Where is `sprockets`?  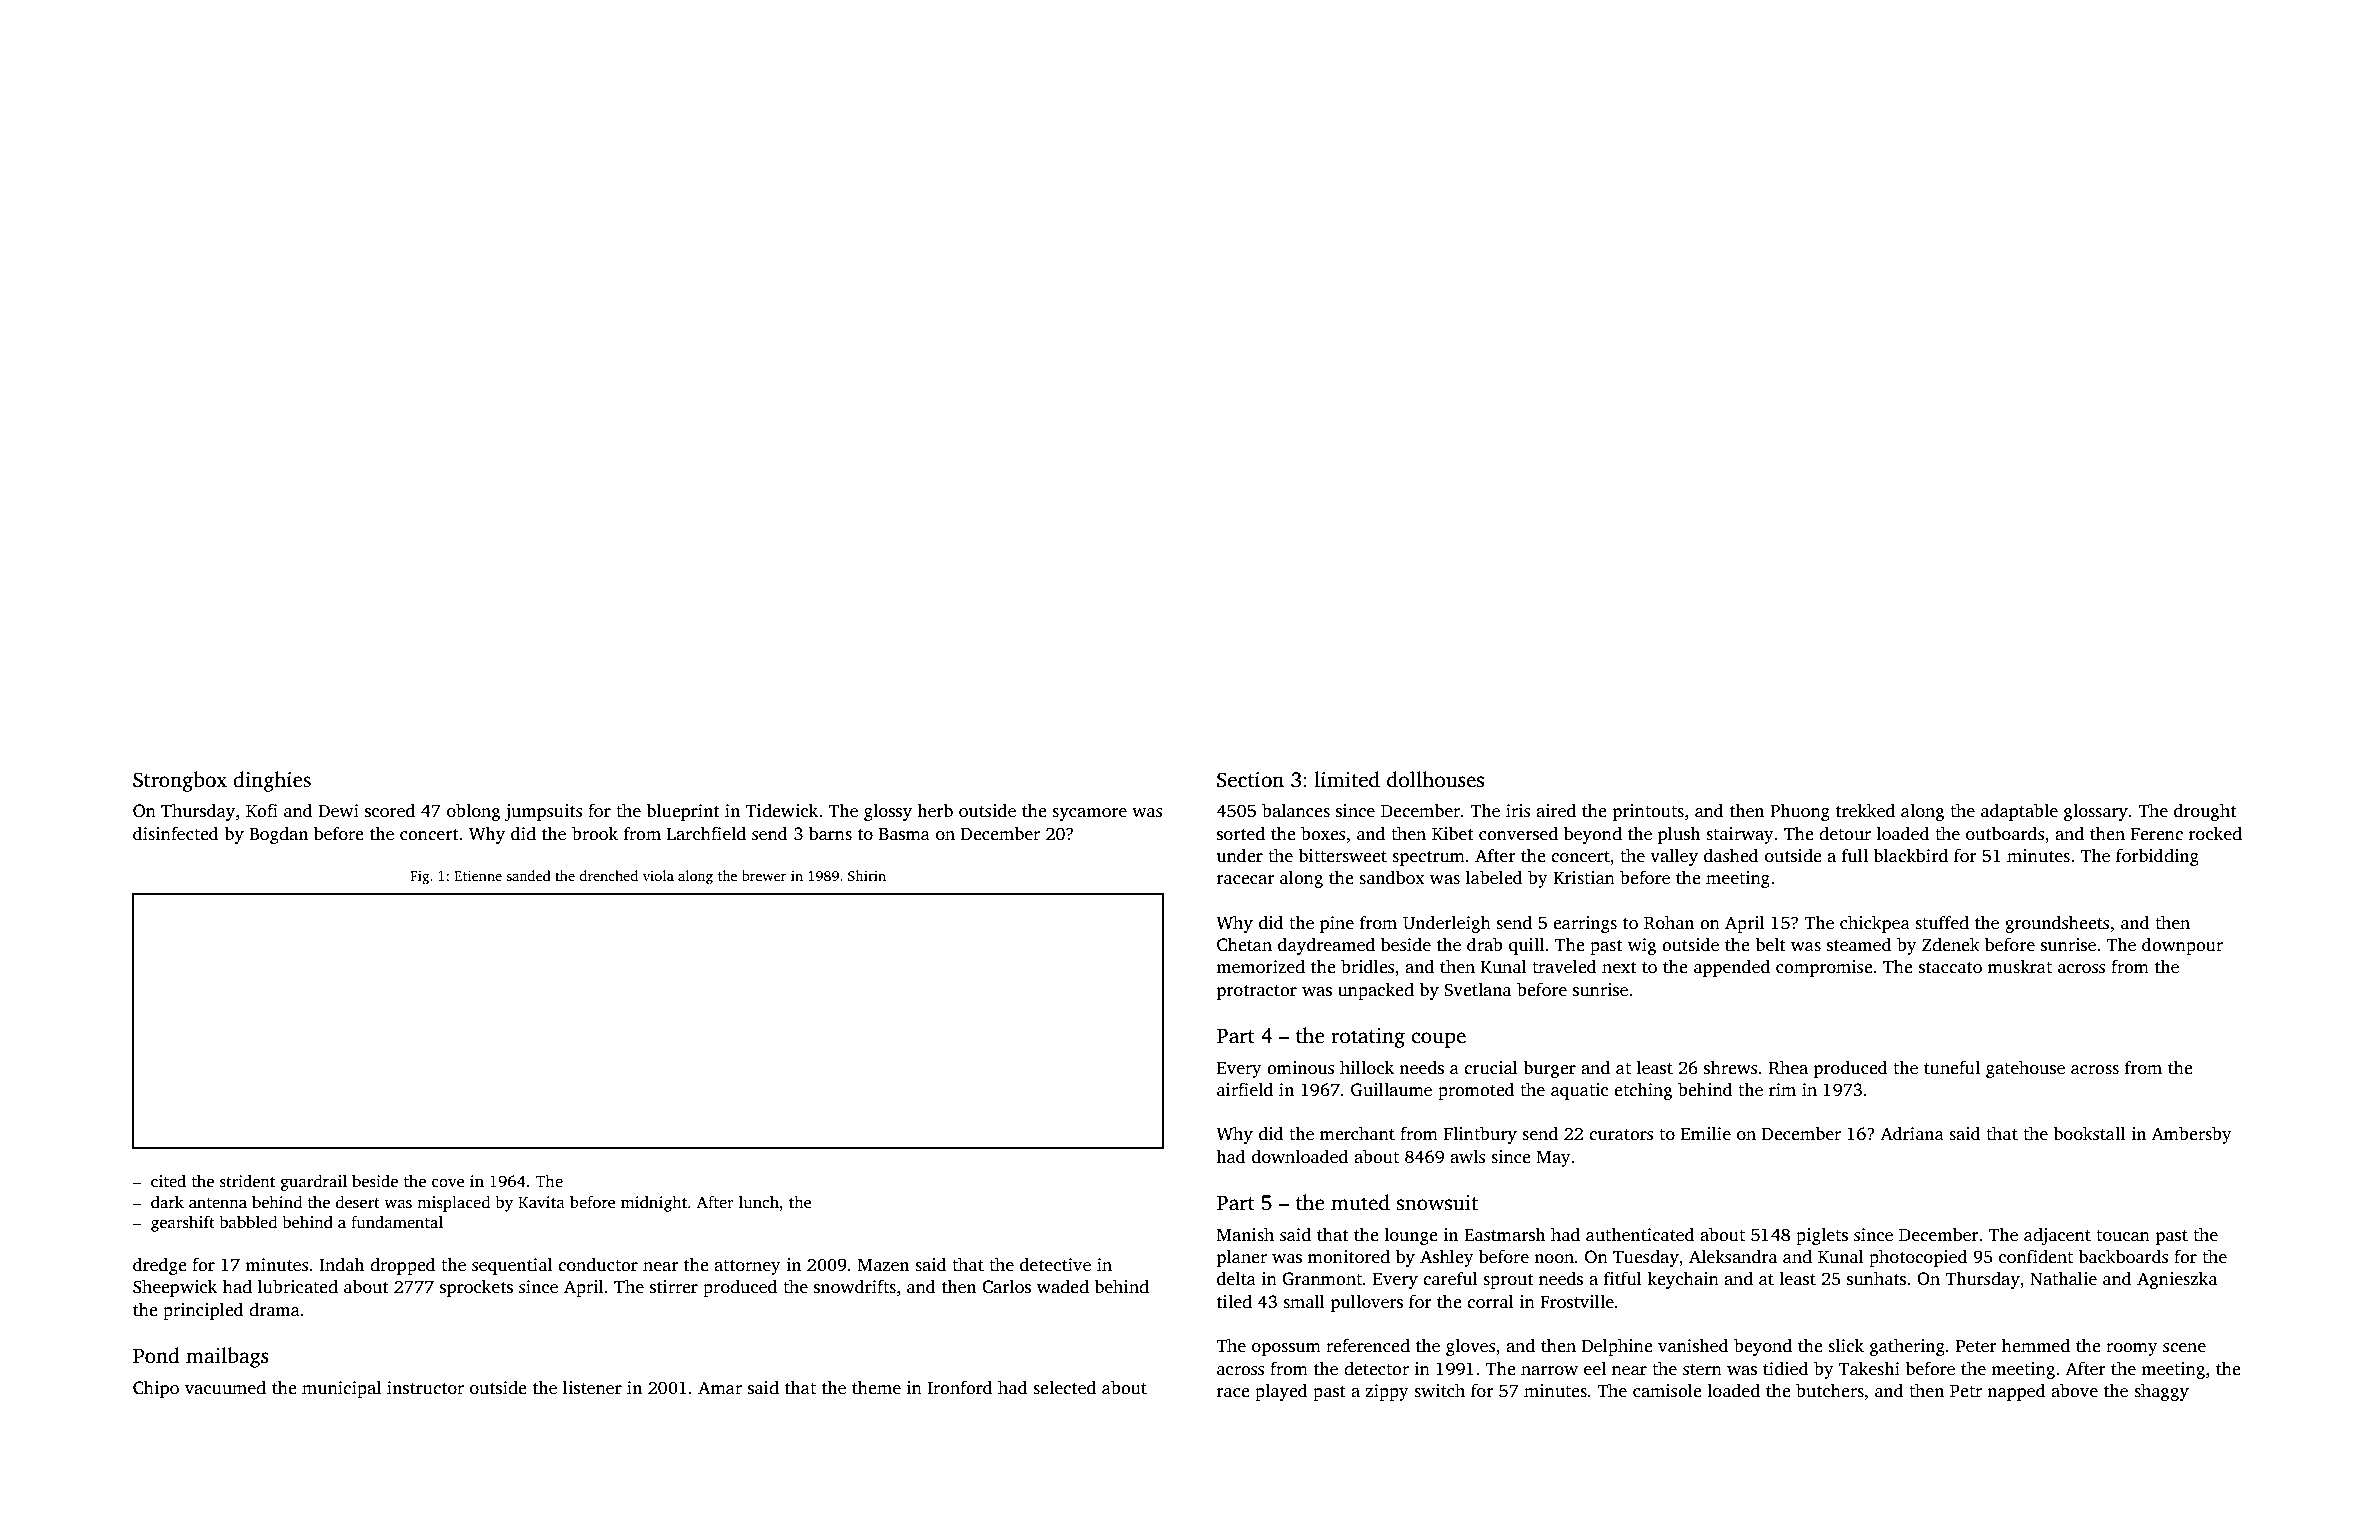 sprockets is located at coordinates (476, 1288).
